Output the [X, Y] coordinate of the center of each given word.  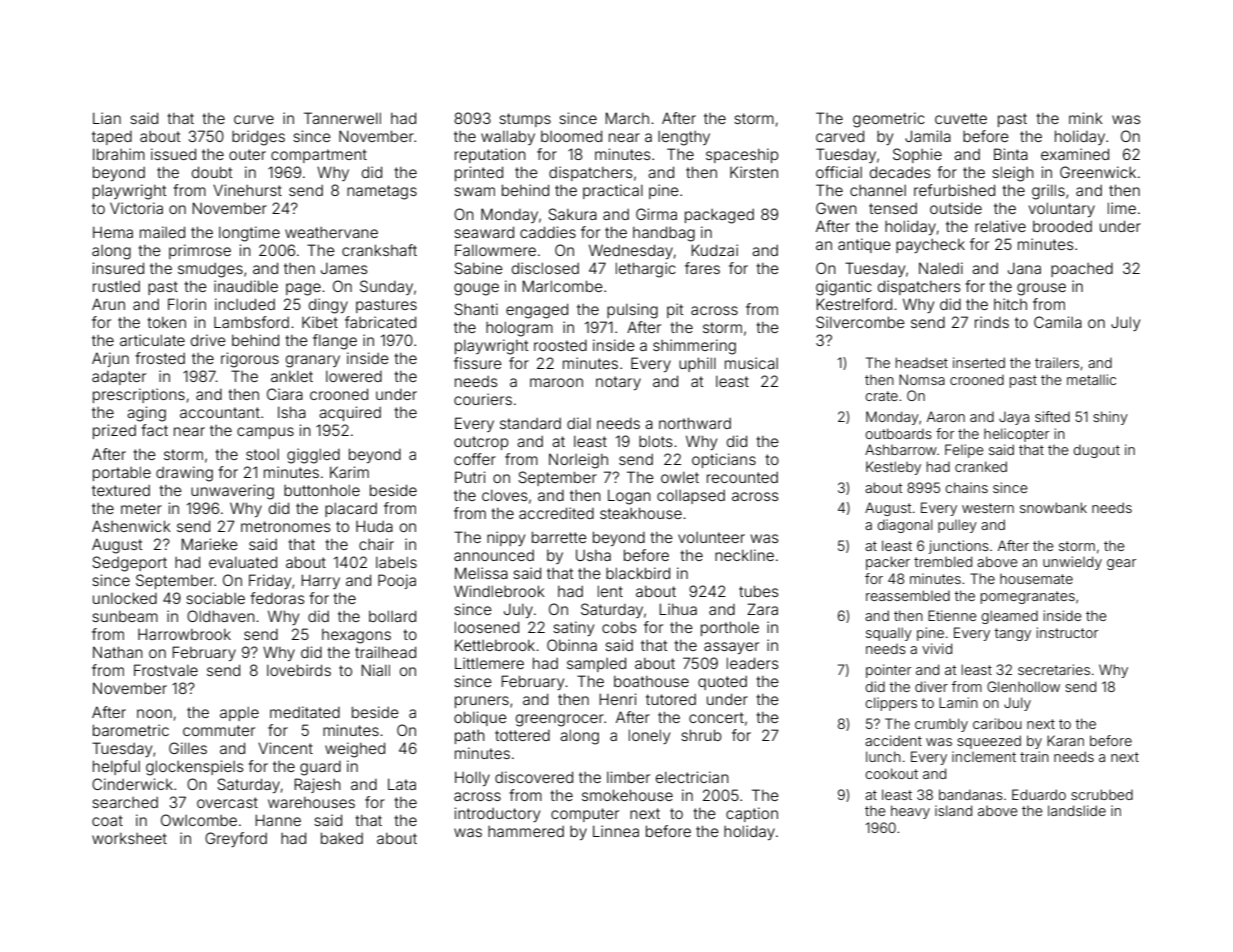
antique [864, 245]
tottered [522, 735]
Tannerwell [342, 118]
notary [618, 383]
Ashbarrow [901, 449]
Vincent [285, 748]
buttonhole [322, 490]
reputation [490, 155]
